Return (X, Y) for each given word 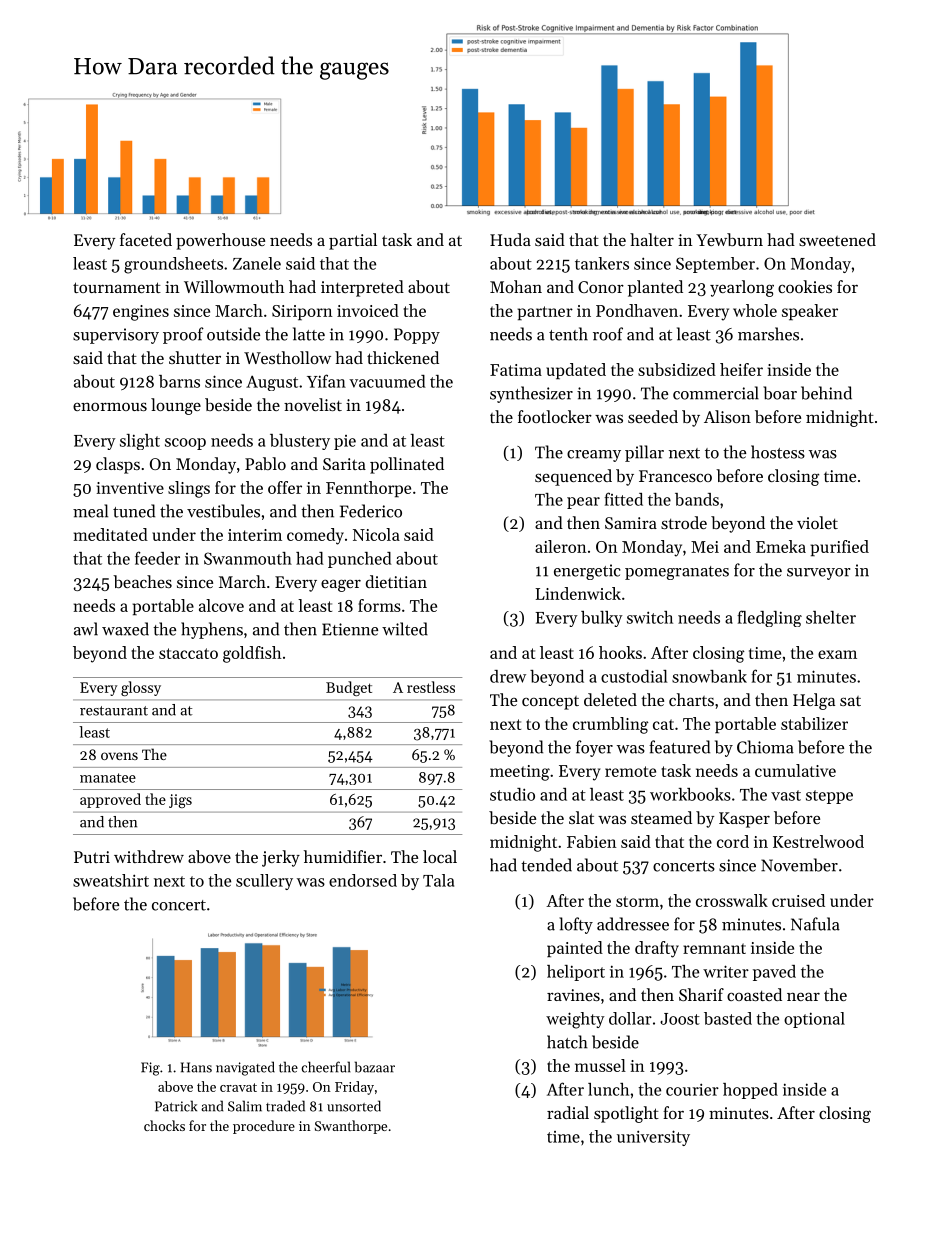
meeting (520, 773)
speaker (810, 312)
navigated (245, 1068)
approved (110, 800)
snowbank (709, 676)
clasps (118, 465)
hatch (567, 1042)
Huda (510, 239)
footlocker (555, 416)
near (803, 996)
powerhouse (220, 241)
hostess (778, 452)
